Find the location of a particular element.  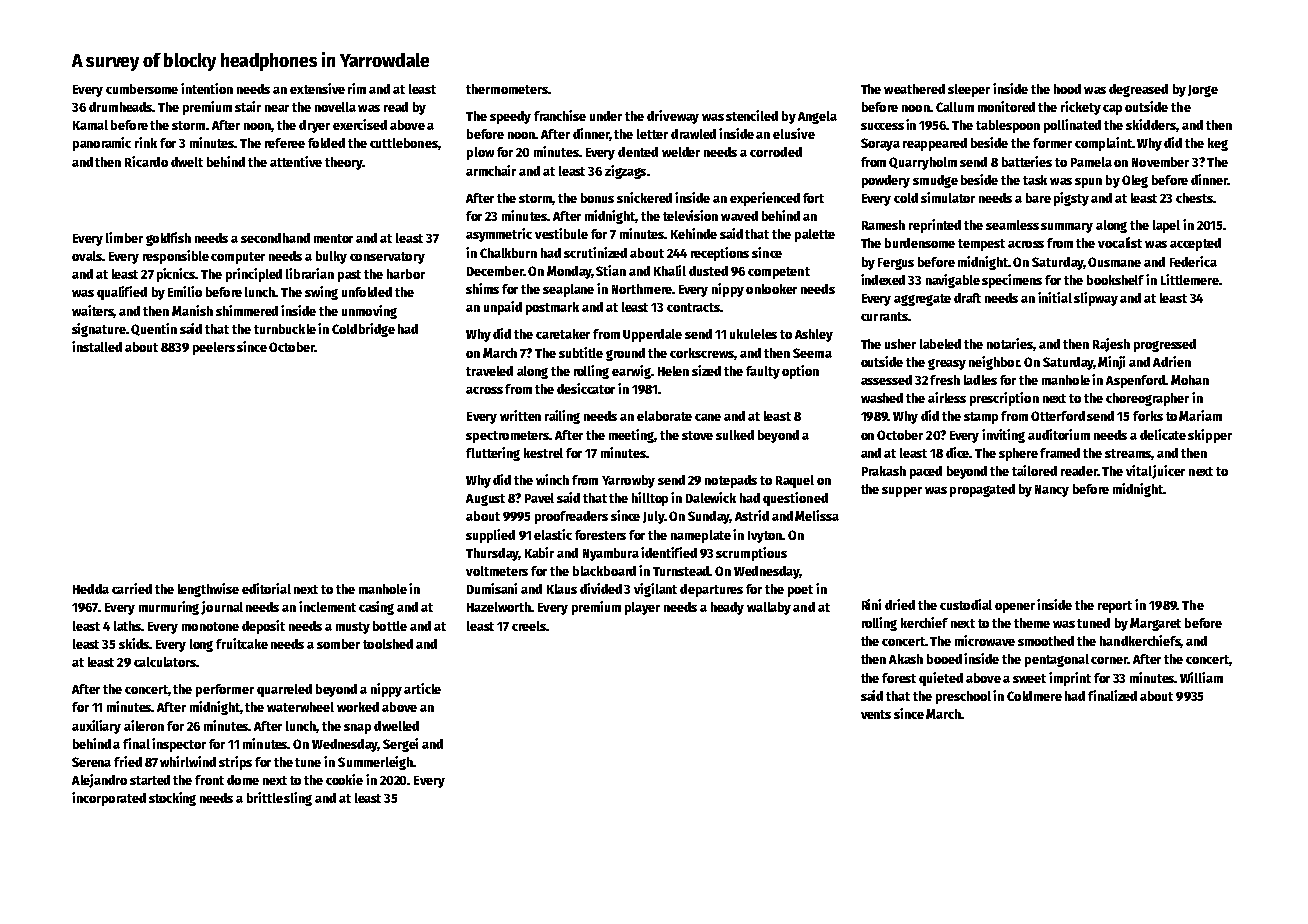

Jorge is located at coordinates (1203, 91).
